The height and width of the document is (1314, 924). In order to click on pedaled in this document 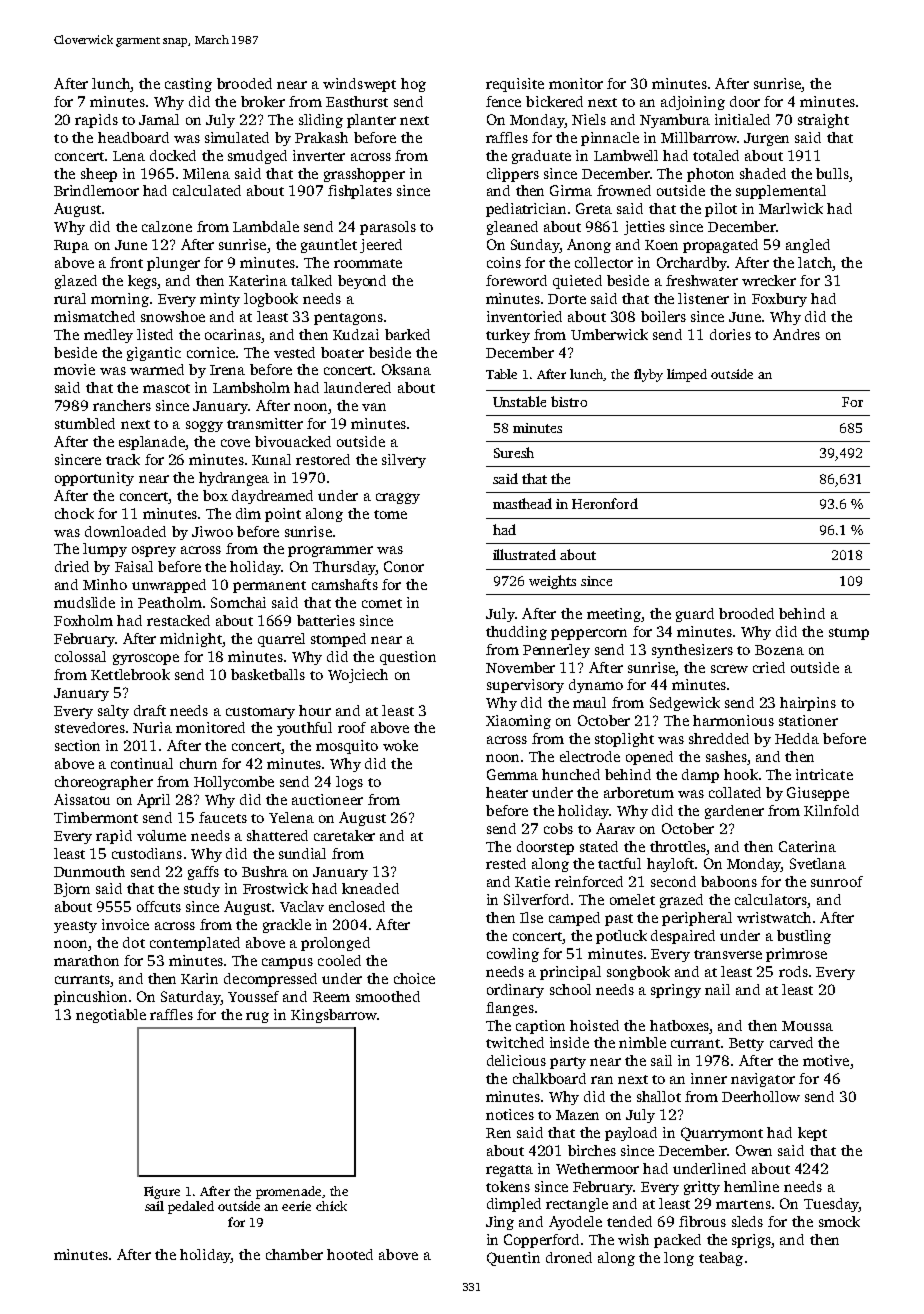, I will do `click(191, 1207)`.
